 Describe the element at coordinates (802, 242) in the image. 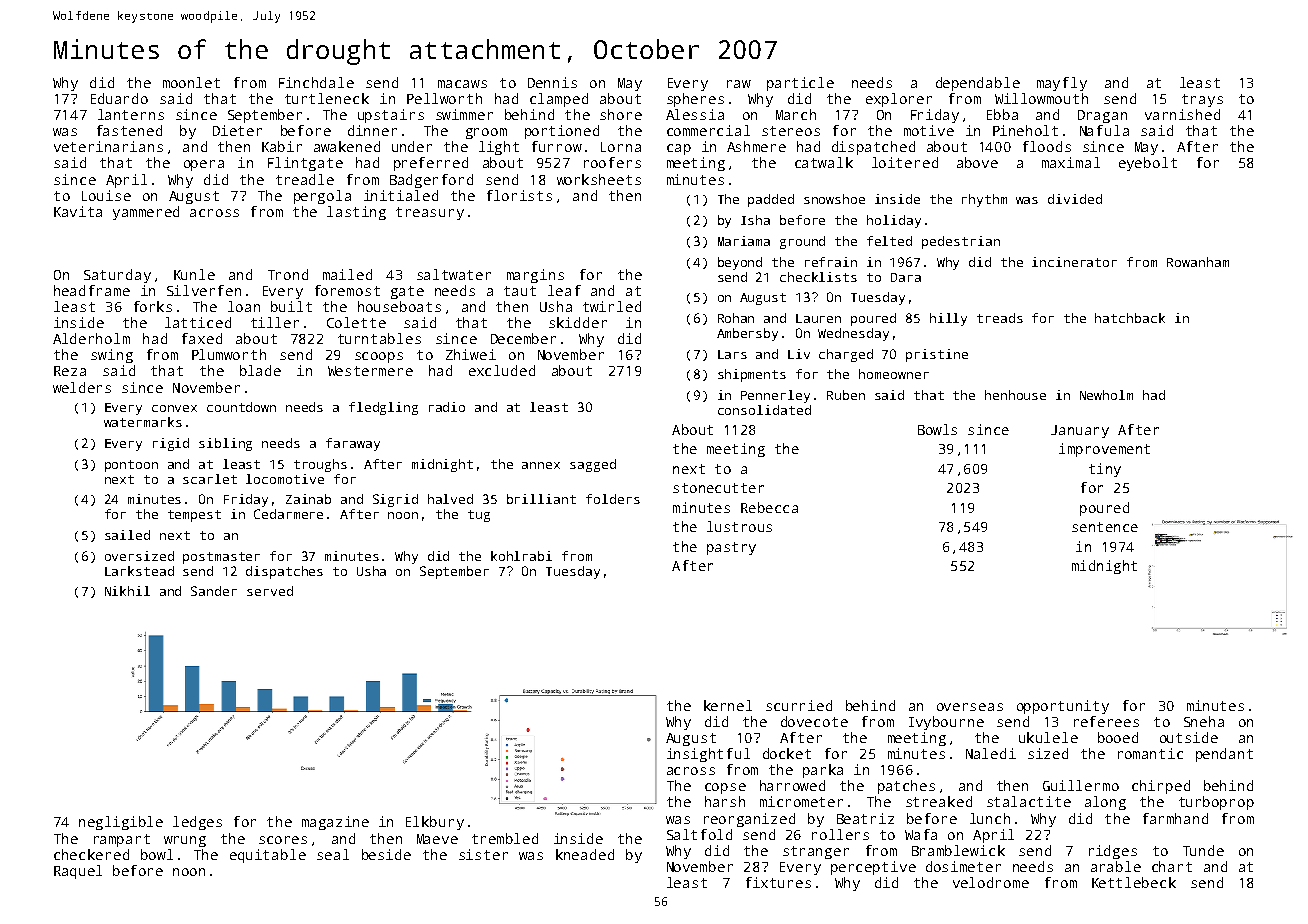

I see `ground` at that location.
